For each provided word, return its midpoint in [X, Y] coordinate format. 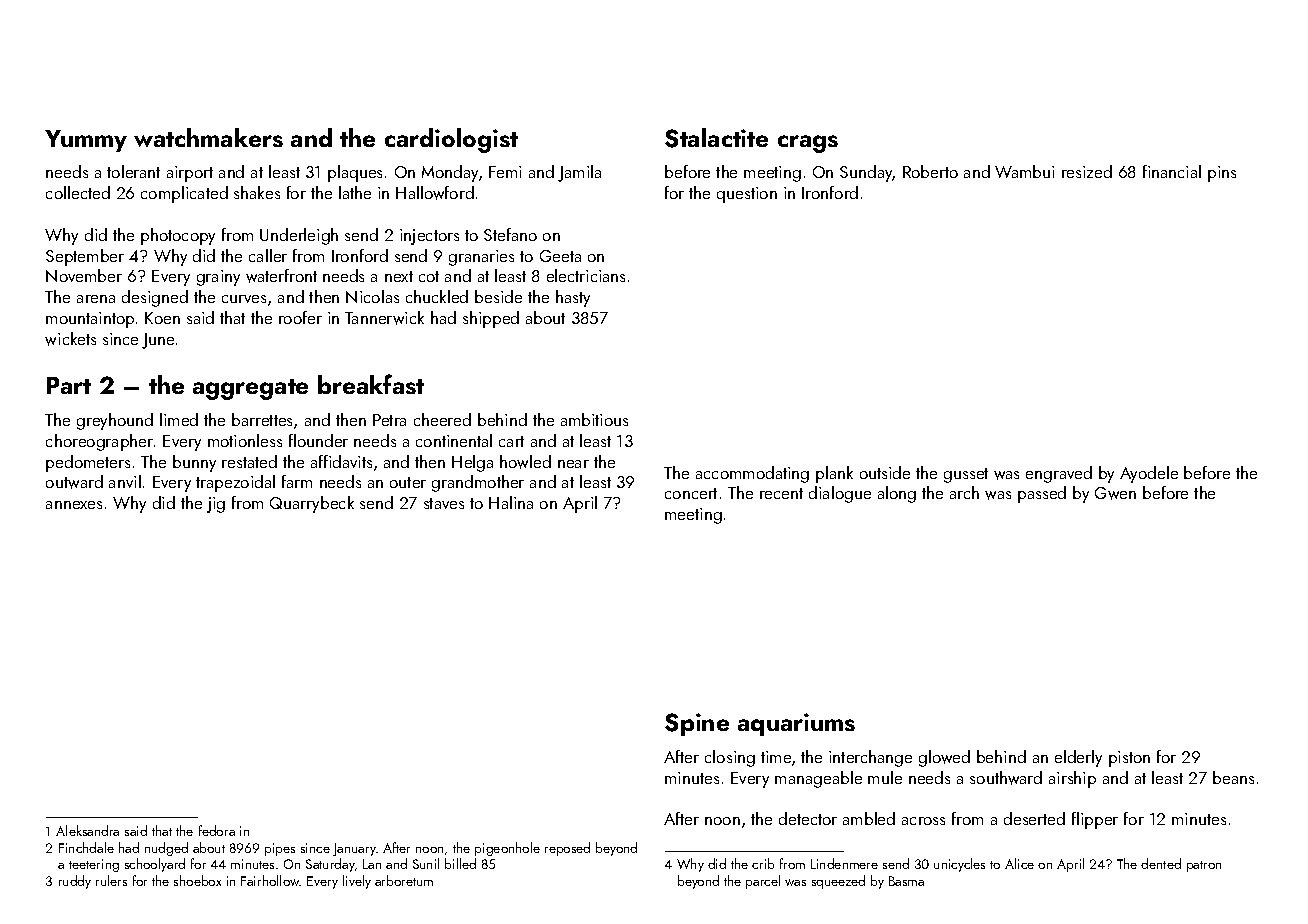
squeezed [838, 882]
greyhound [115, 421]
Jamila [579, 173]
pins [1222, 174]
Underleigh [299, 236]
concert [691, 493]
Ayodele [1149, 474]
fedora [217, 830]
